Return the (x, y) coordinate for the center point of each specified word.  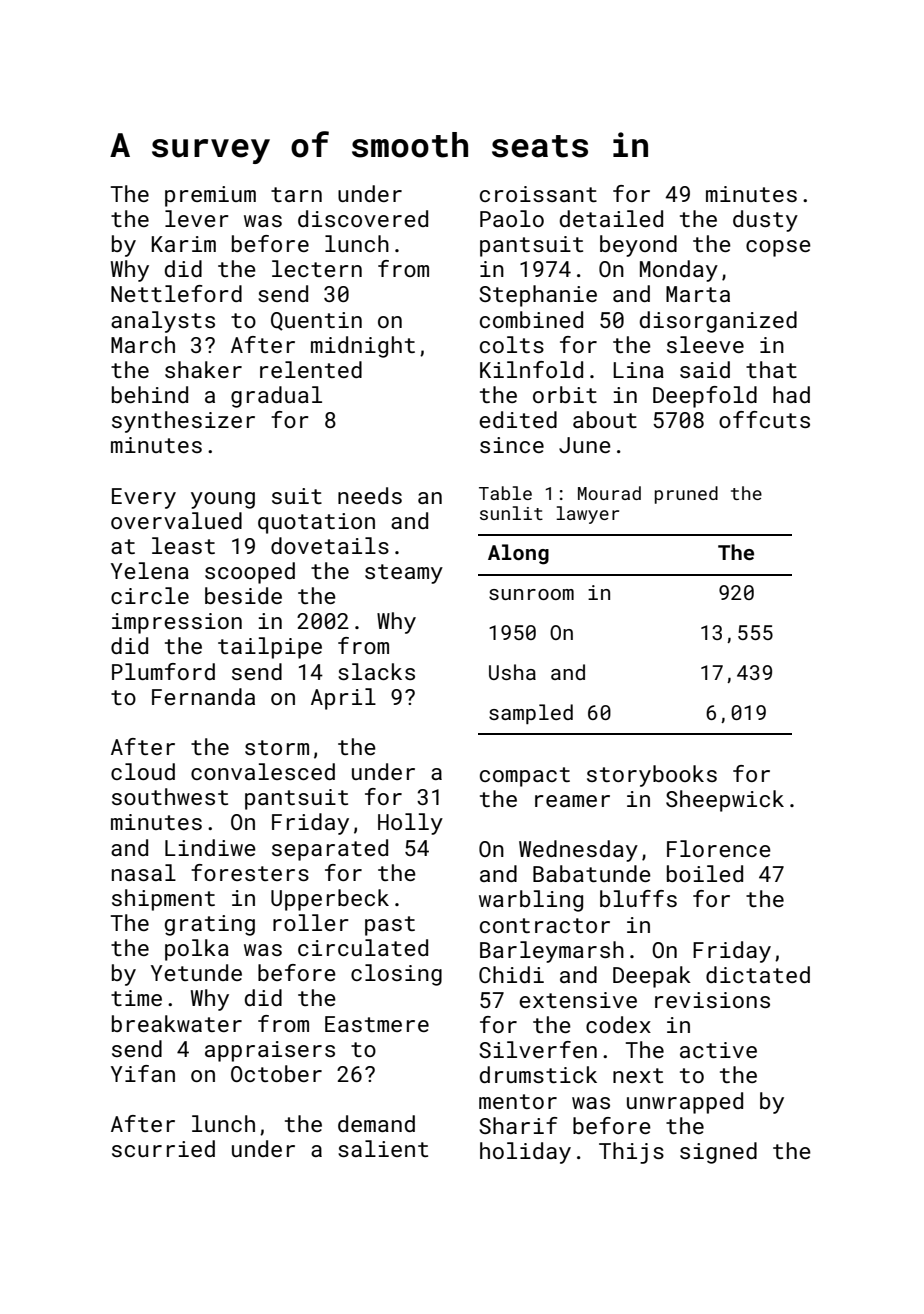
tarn (296, 194)
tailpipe (270, 648)
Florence (719, 848)
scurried (163, 1148)
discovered (363, 218)
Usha (512, 672)
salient (383, 1148)
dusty (765, 221)
